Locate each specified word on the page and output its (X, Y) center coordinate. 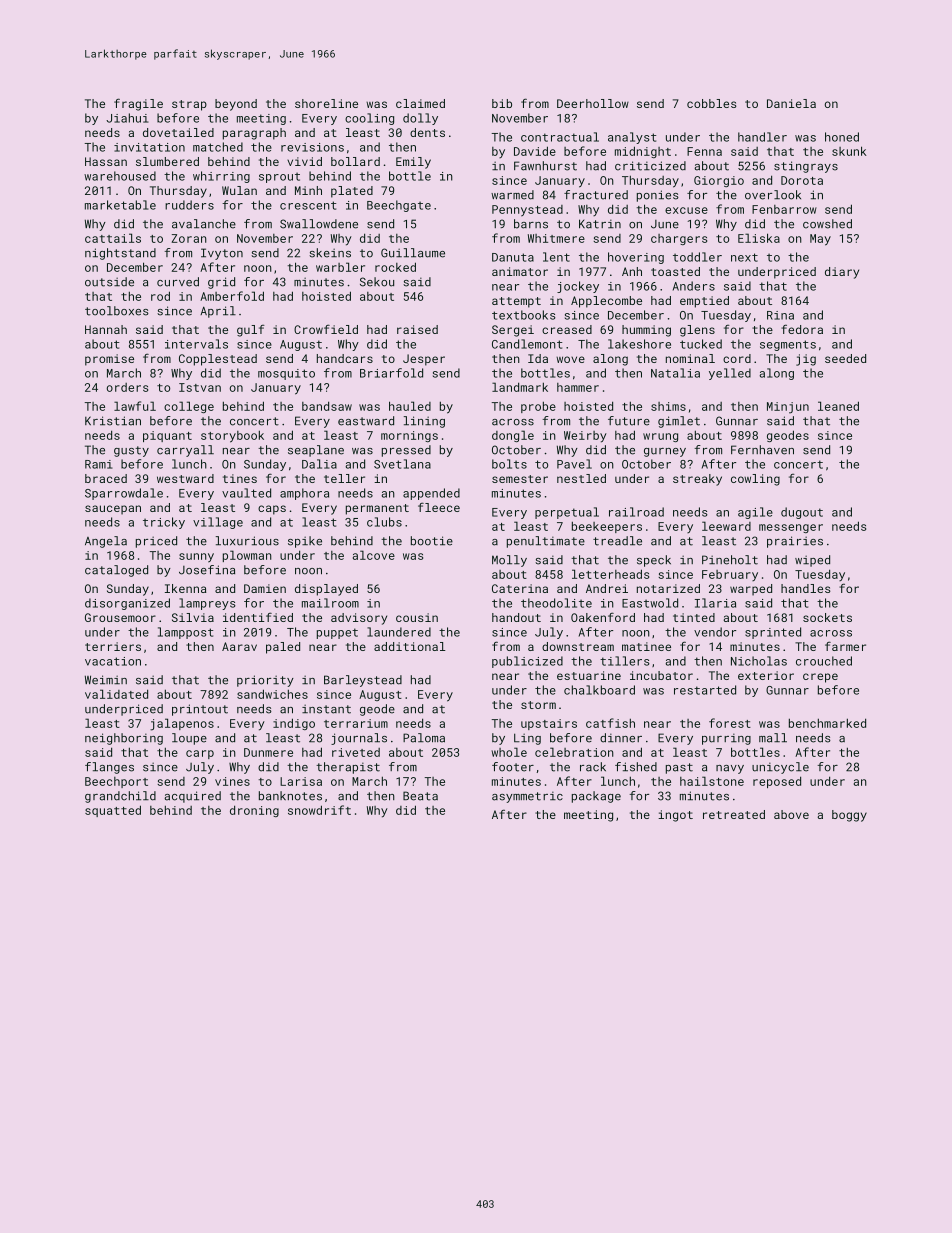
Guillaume (413, 253)
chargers (679, 239)
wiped (812, 561)
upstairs (549, 724)
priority (265, 681)
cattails (113, 238)
